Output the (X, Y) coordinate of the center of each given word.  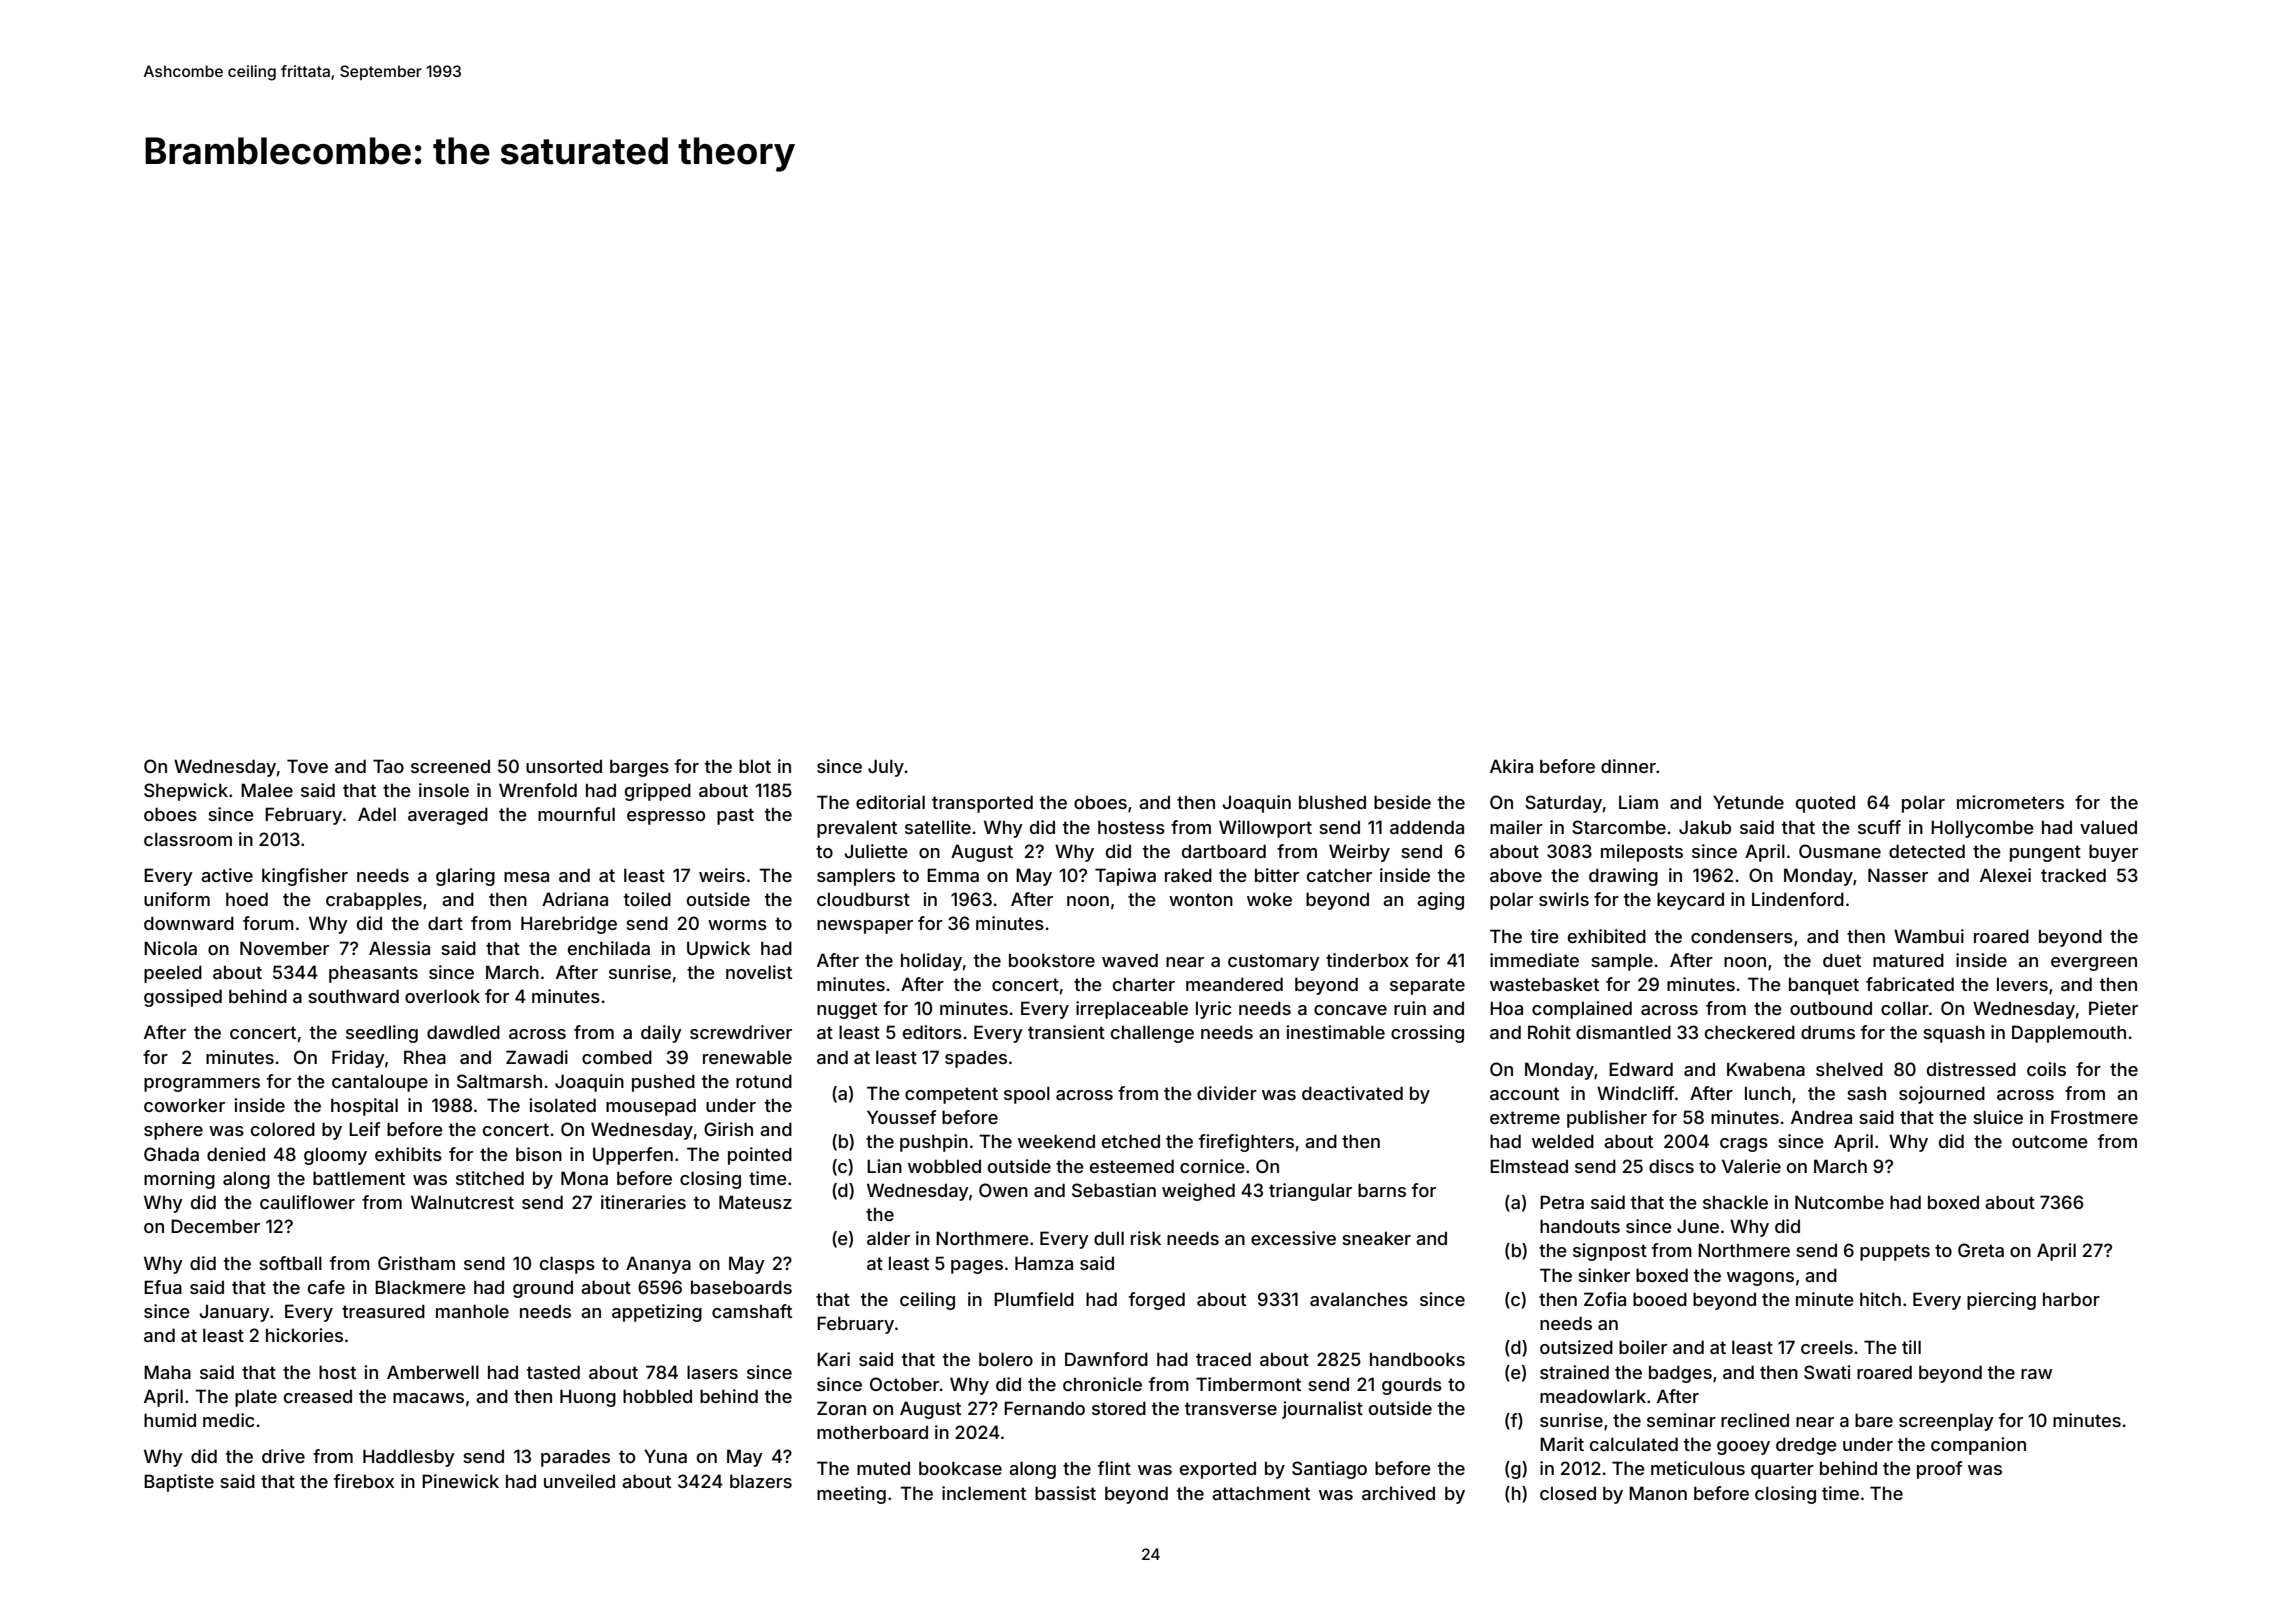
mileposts (1642, 853)
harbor (2071, 1299)
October (904, 1384)
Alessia (399, 948)
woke (1269, 899)
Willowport (1265, 829)
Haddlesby (409, 1458)
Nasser (1898, 875)
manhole (472, 1311)
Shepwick (186, 792)
